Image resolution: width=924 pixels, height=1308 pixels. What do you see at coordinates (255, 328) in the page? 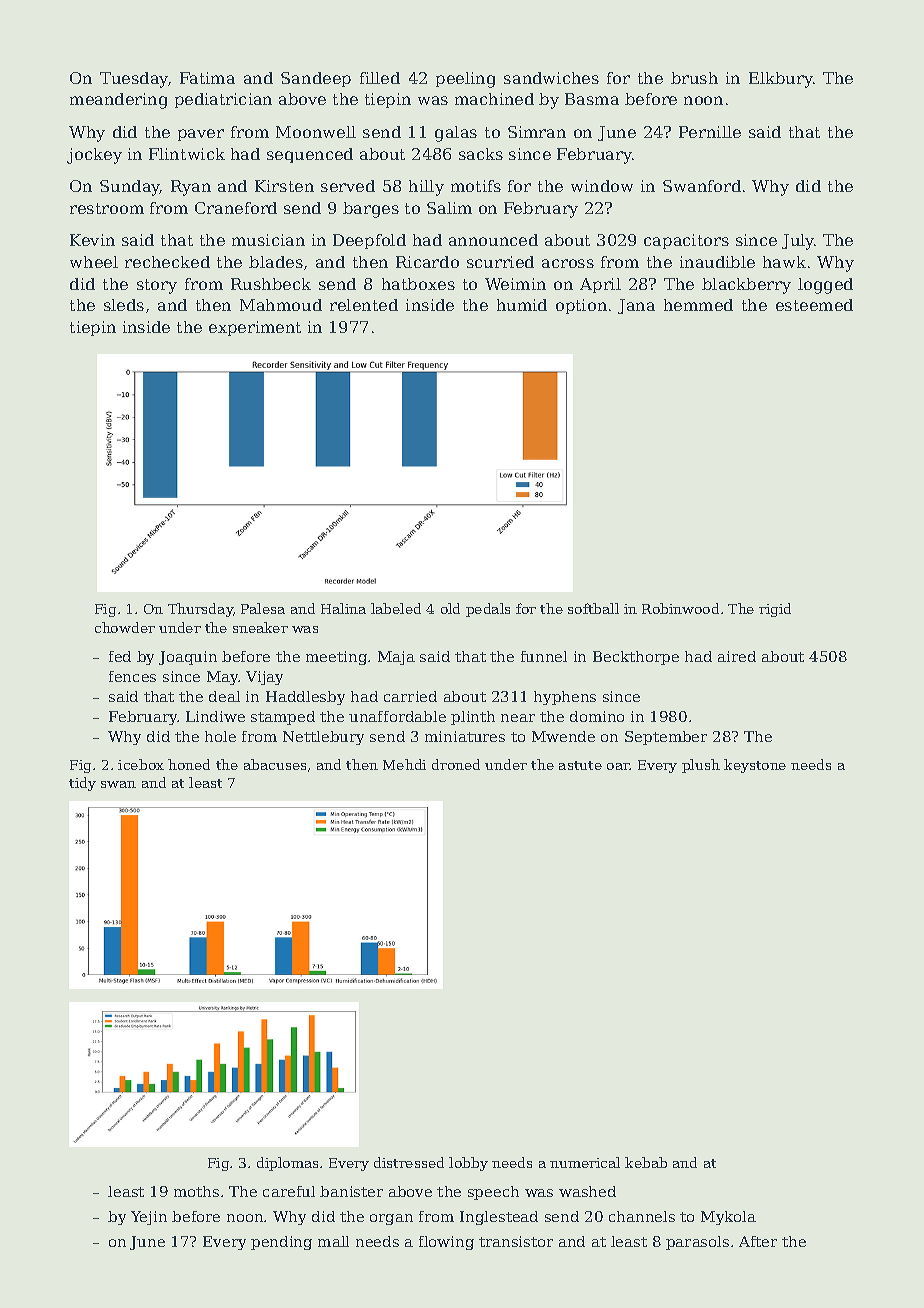
I see `experiment` at bounding box center [255, 328].
